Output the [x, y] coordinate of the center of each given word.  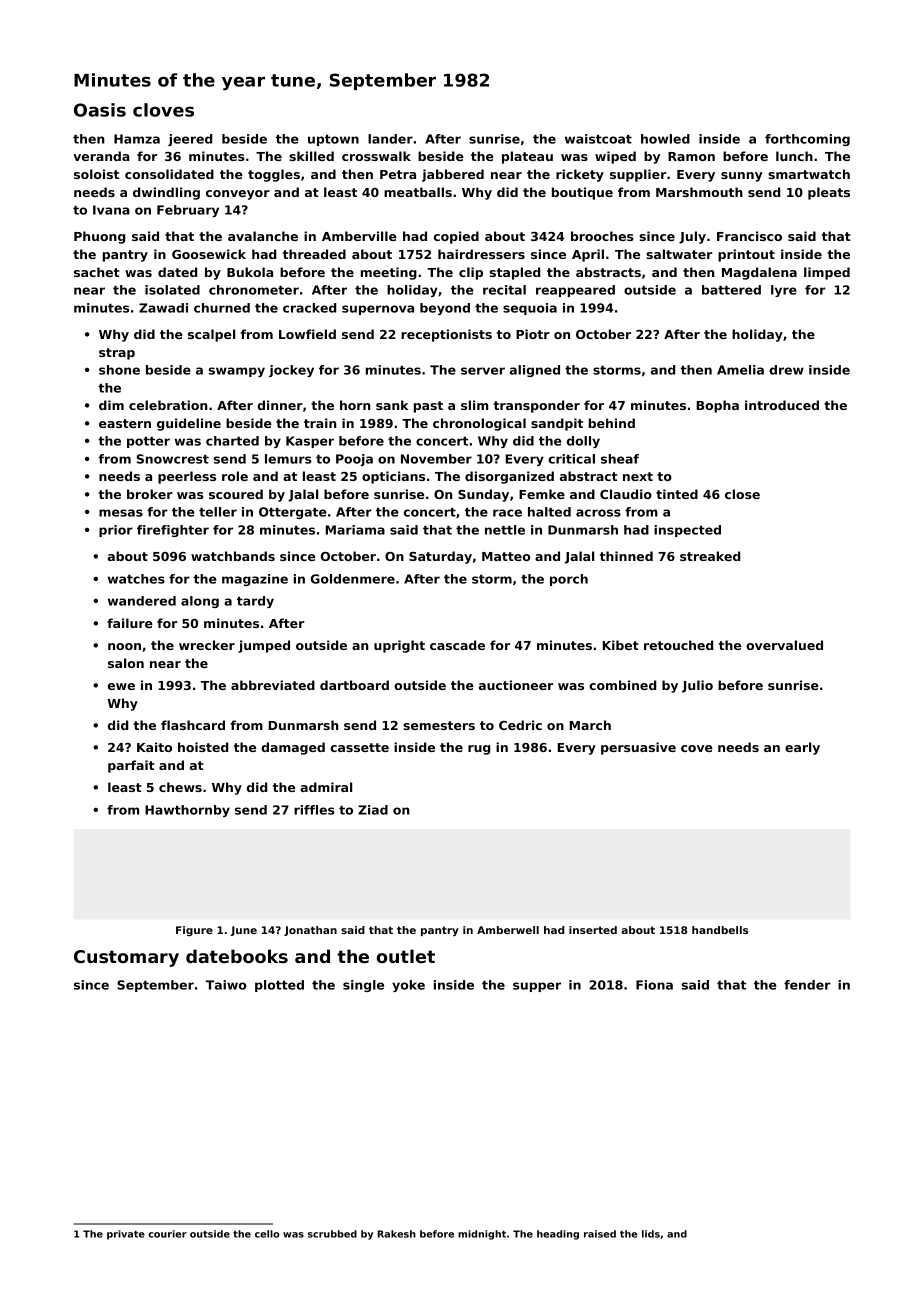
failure [130, 623]
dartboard [354, 685]
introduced [782, 405]
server [483, 371]
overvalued [784, 645]
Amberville [359, 236]
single [363, 986]
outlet [406, 956]
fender [807, 985]
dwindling [166, 193]
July [692, 237]
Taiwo [226, 985]
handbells [720, 930]
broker [150, 494]
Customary [126, 958]
